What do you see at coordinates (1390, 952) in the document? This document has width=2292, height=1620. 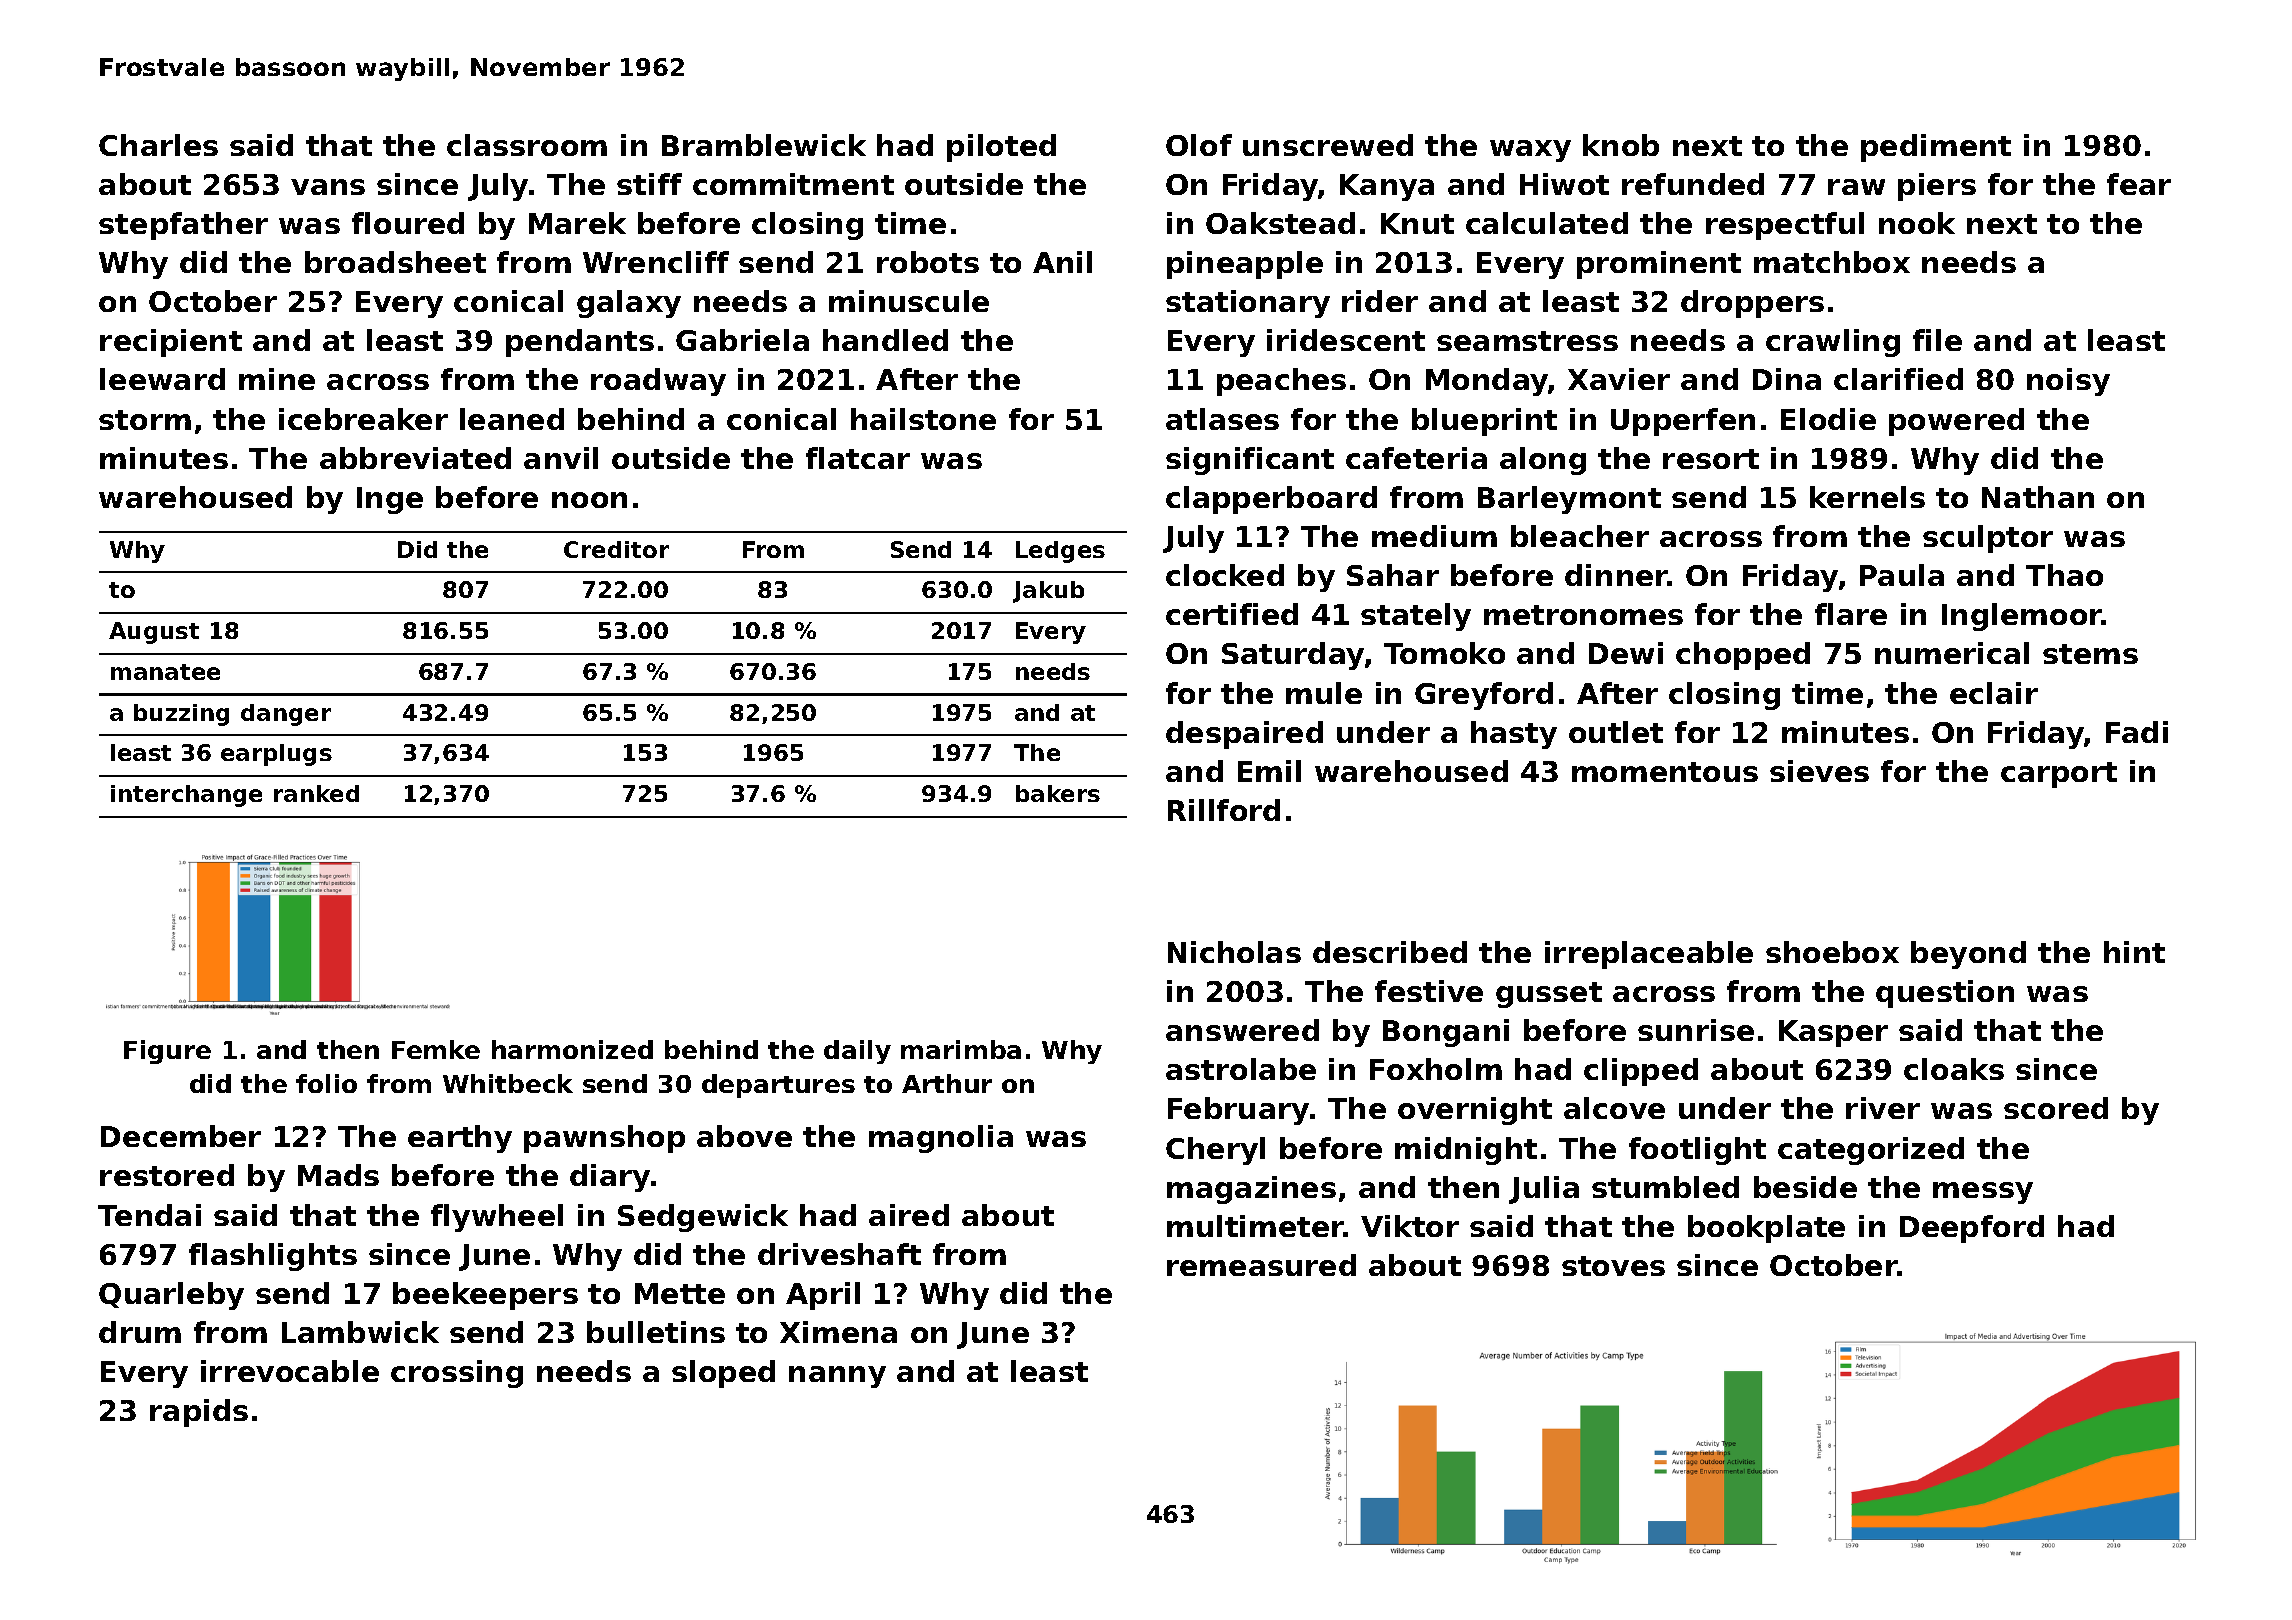 I see `described` at bounding box center [1390, 952].
